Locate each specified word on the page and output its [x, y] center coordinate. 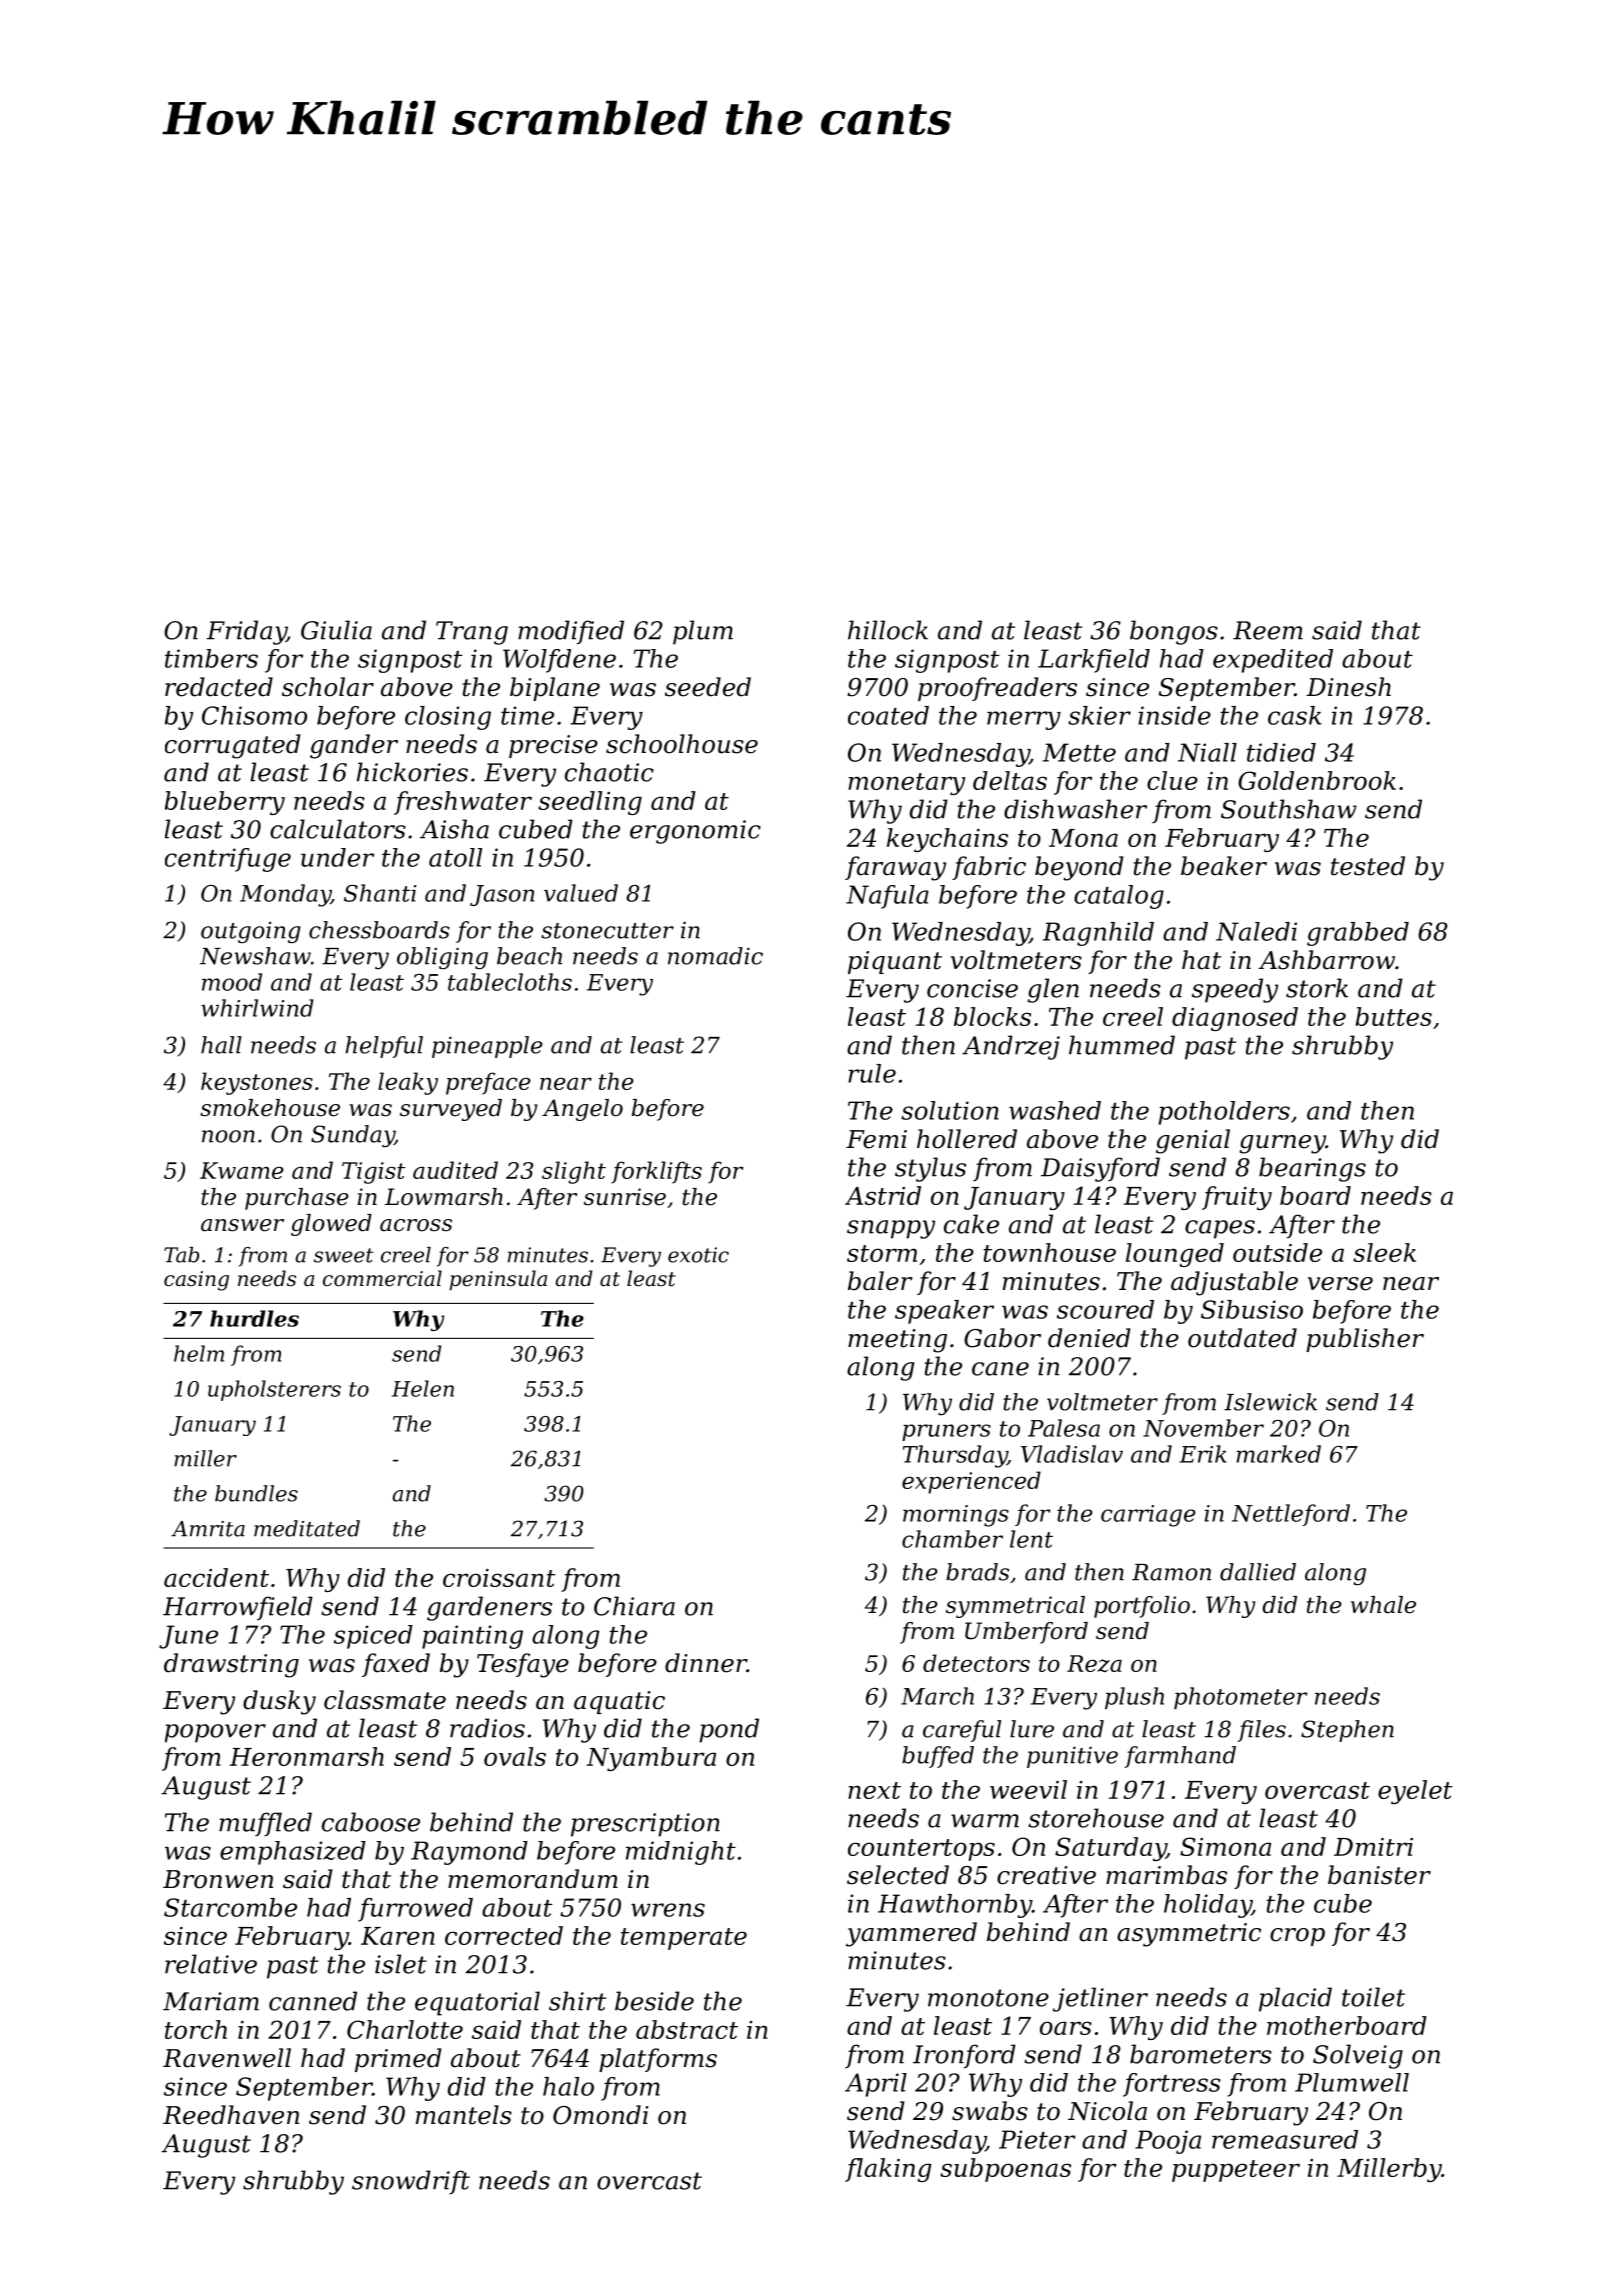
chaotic [609, 772]
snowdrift [411, 2182]
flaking [888, 2170]
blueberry [225, 803]
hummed [1122, 1045]
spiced [373, 1637]
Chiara [634, 1606]
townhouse [1050, 1252]
